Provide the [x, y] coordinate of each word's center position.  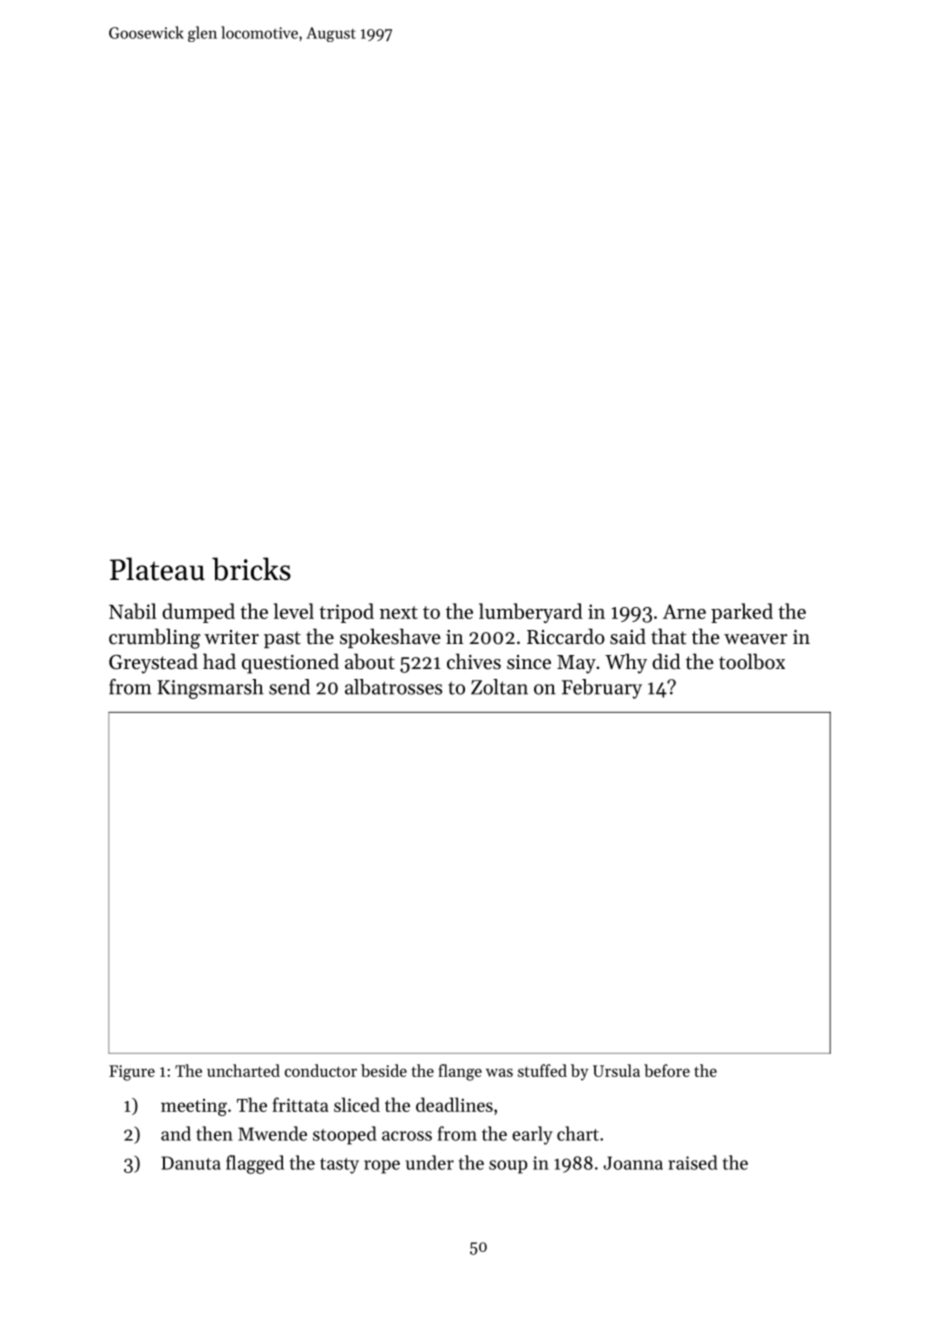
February [602, 689]
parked [742, 613]
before [667, 1070]
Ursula [616, 1070]
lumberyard [531, 613]
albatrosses [393, 687]
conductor [321, 1070]
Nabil [133, 611]
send [289, 687]
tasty [339, 1166]
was [499, 1072]
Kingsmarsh [210, 689]
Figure [132, 1073]
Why [626, 663]
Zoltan [499, 687]
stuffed [542, 1070]
